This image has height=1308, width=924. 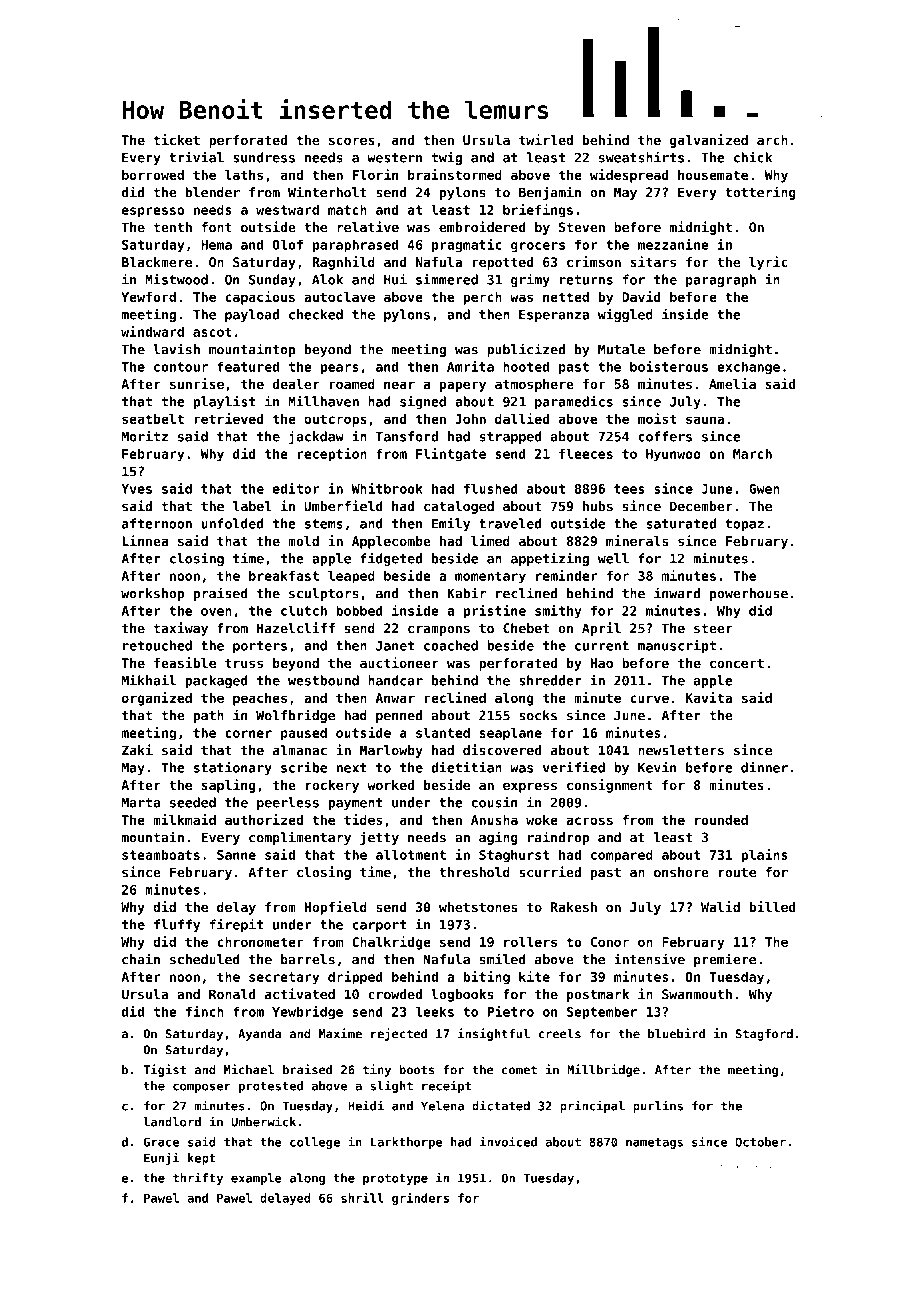 What do you see at coordinates (546, 139) in the image?
I see `twirled` at bounding box center [546, 139].
